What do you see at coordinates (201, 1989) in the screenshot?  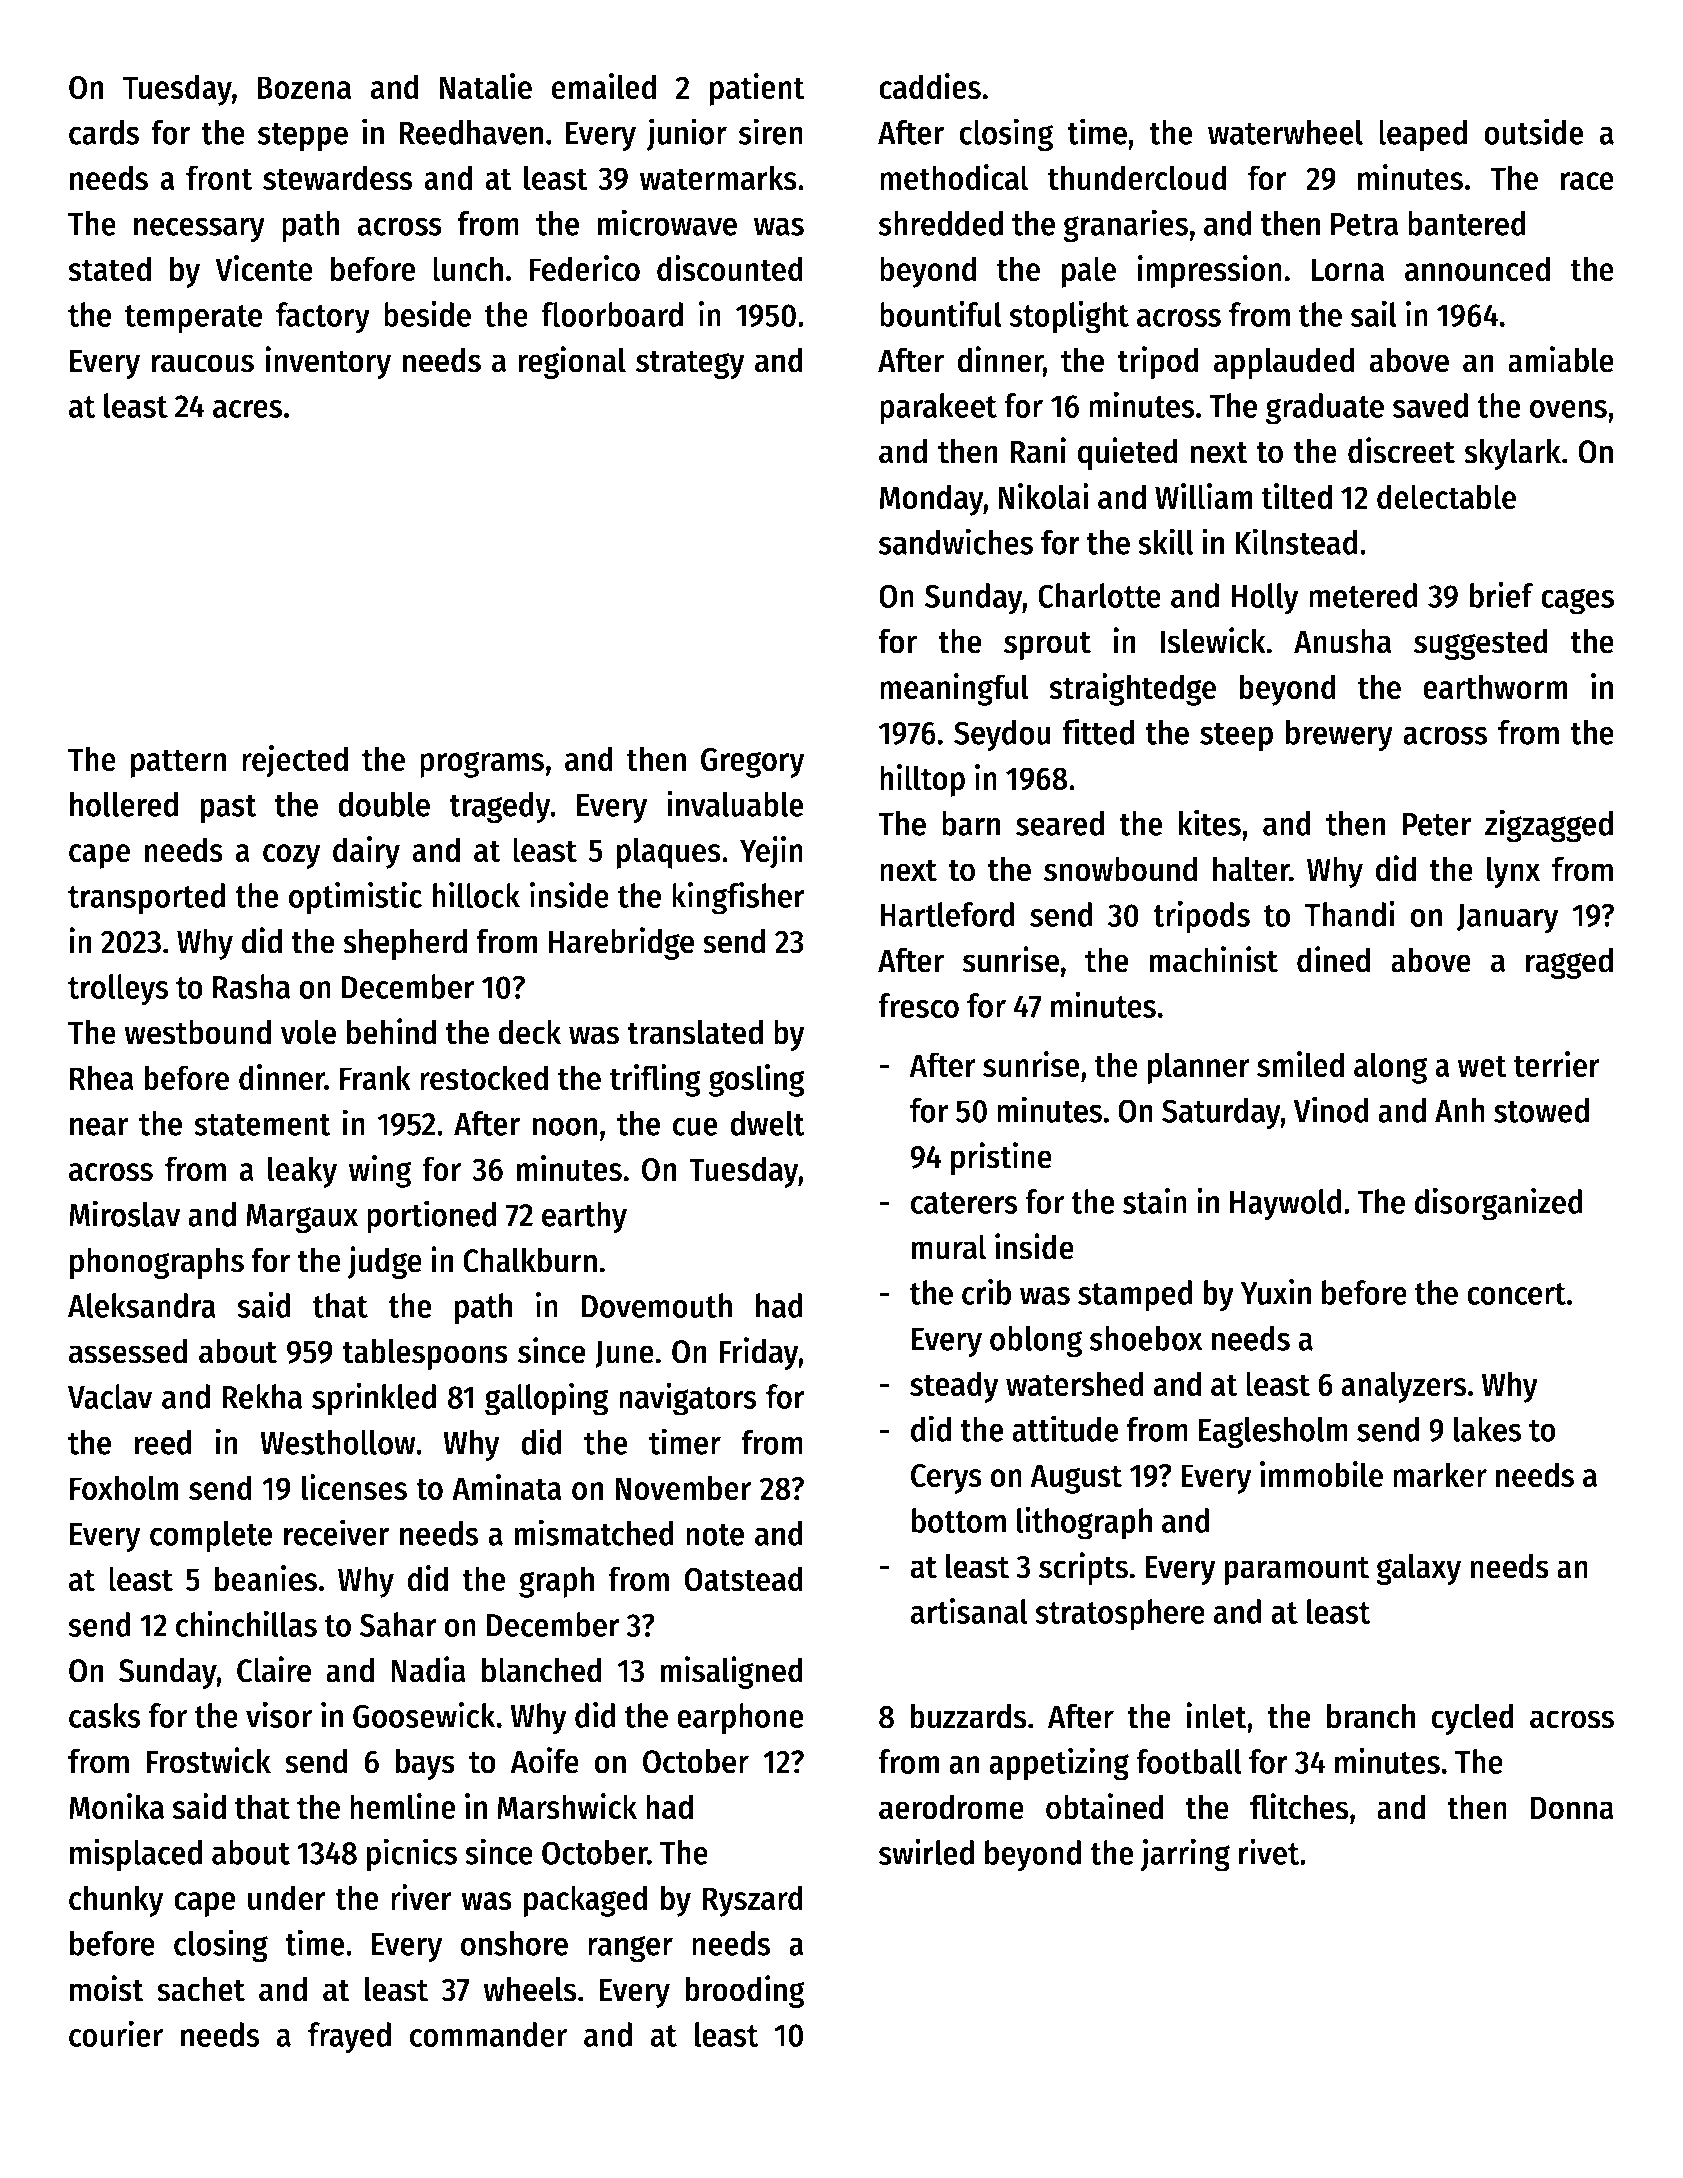 I see `sachet` at bounding box center [201, 1989].
